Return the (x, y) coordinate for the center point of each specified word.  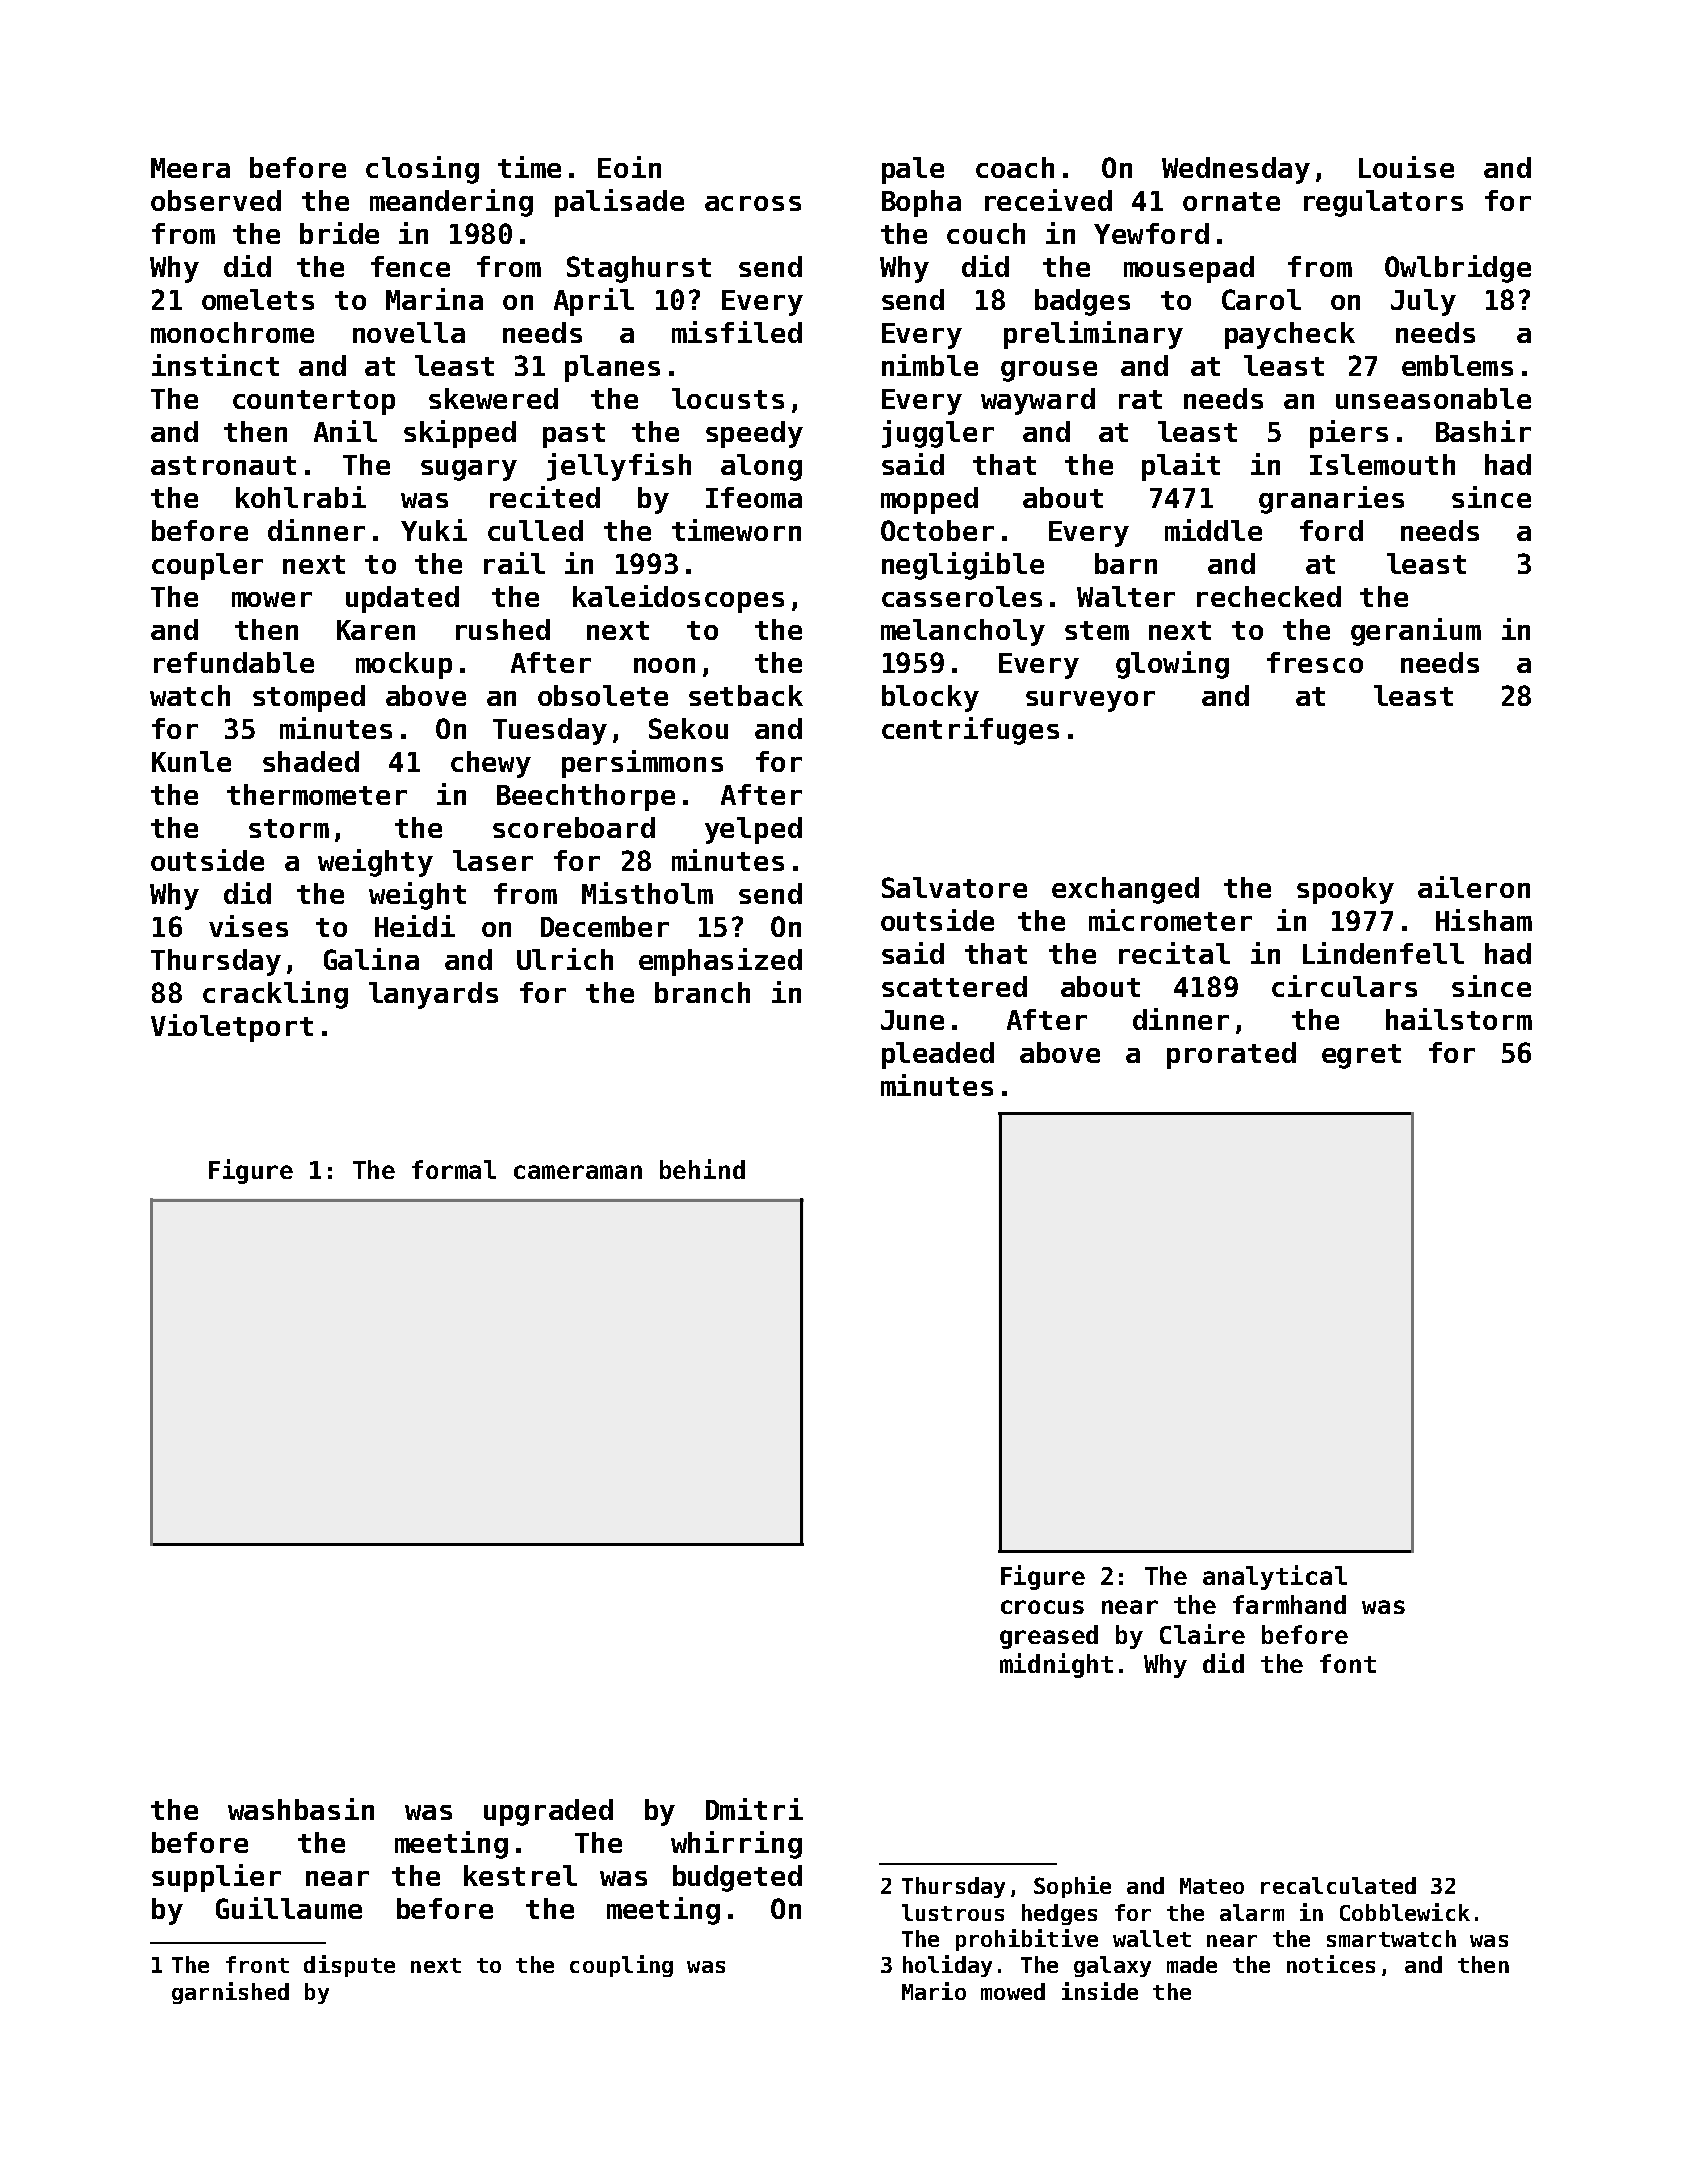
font (1348, 1663)
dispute (349, 1966)
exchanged (1125, 890)
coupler (207, 566)
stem (1097, 630)
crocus (1042, 1607)
